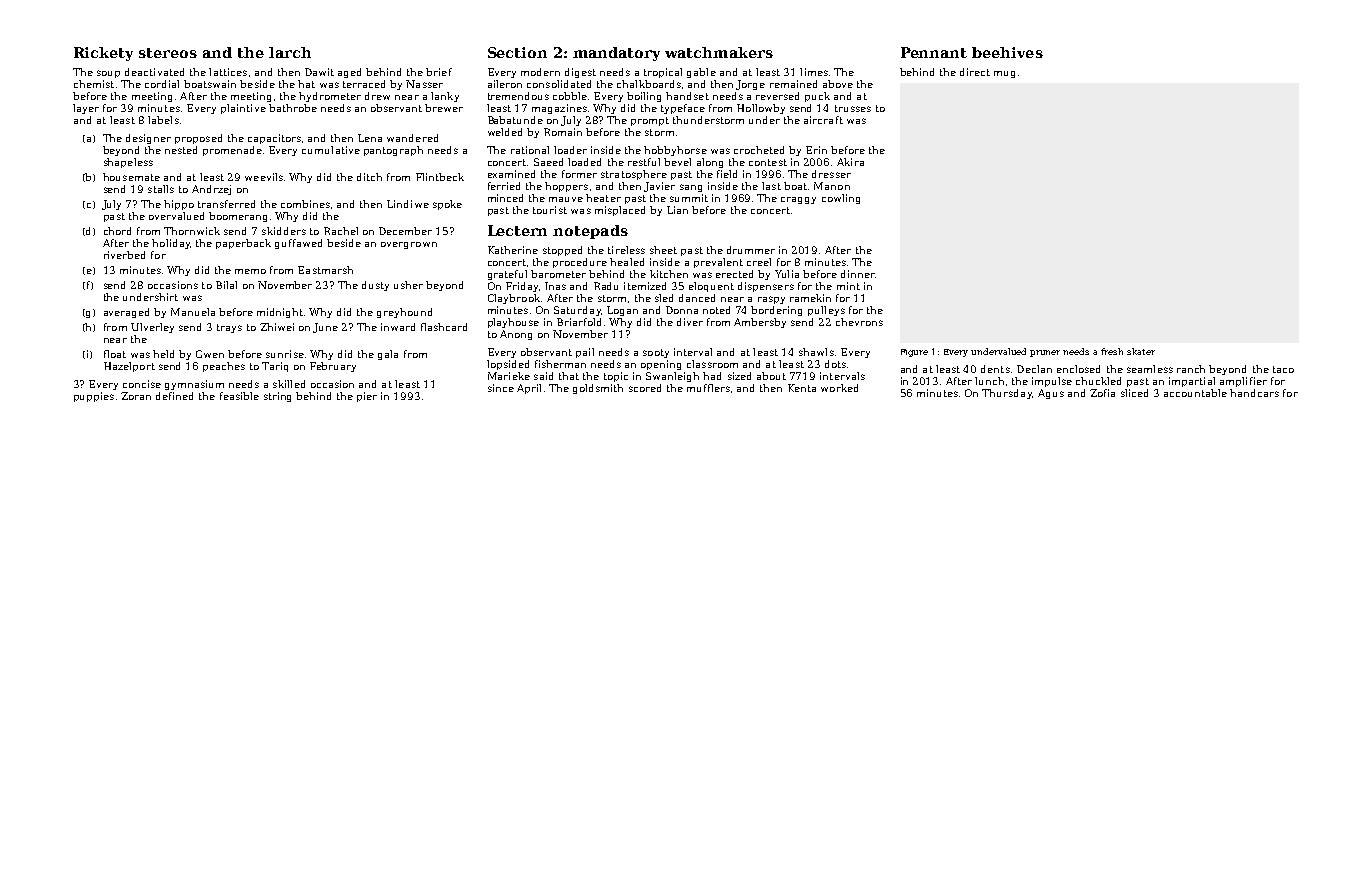  What do you see at coordinates (1007, 394) in the page?
I see `Thursday` at bounding box center [1007, 394].
